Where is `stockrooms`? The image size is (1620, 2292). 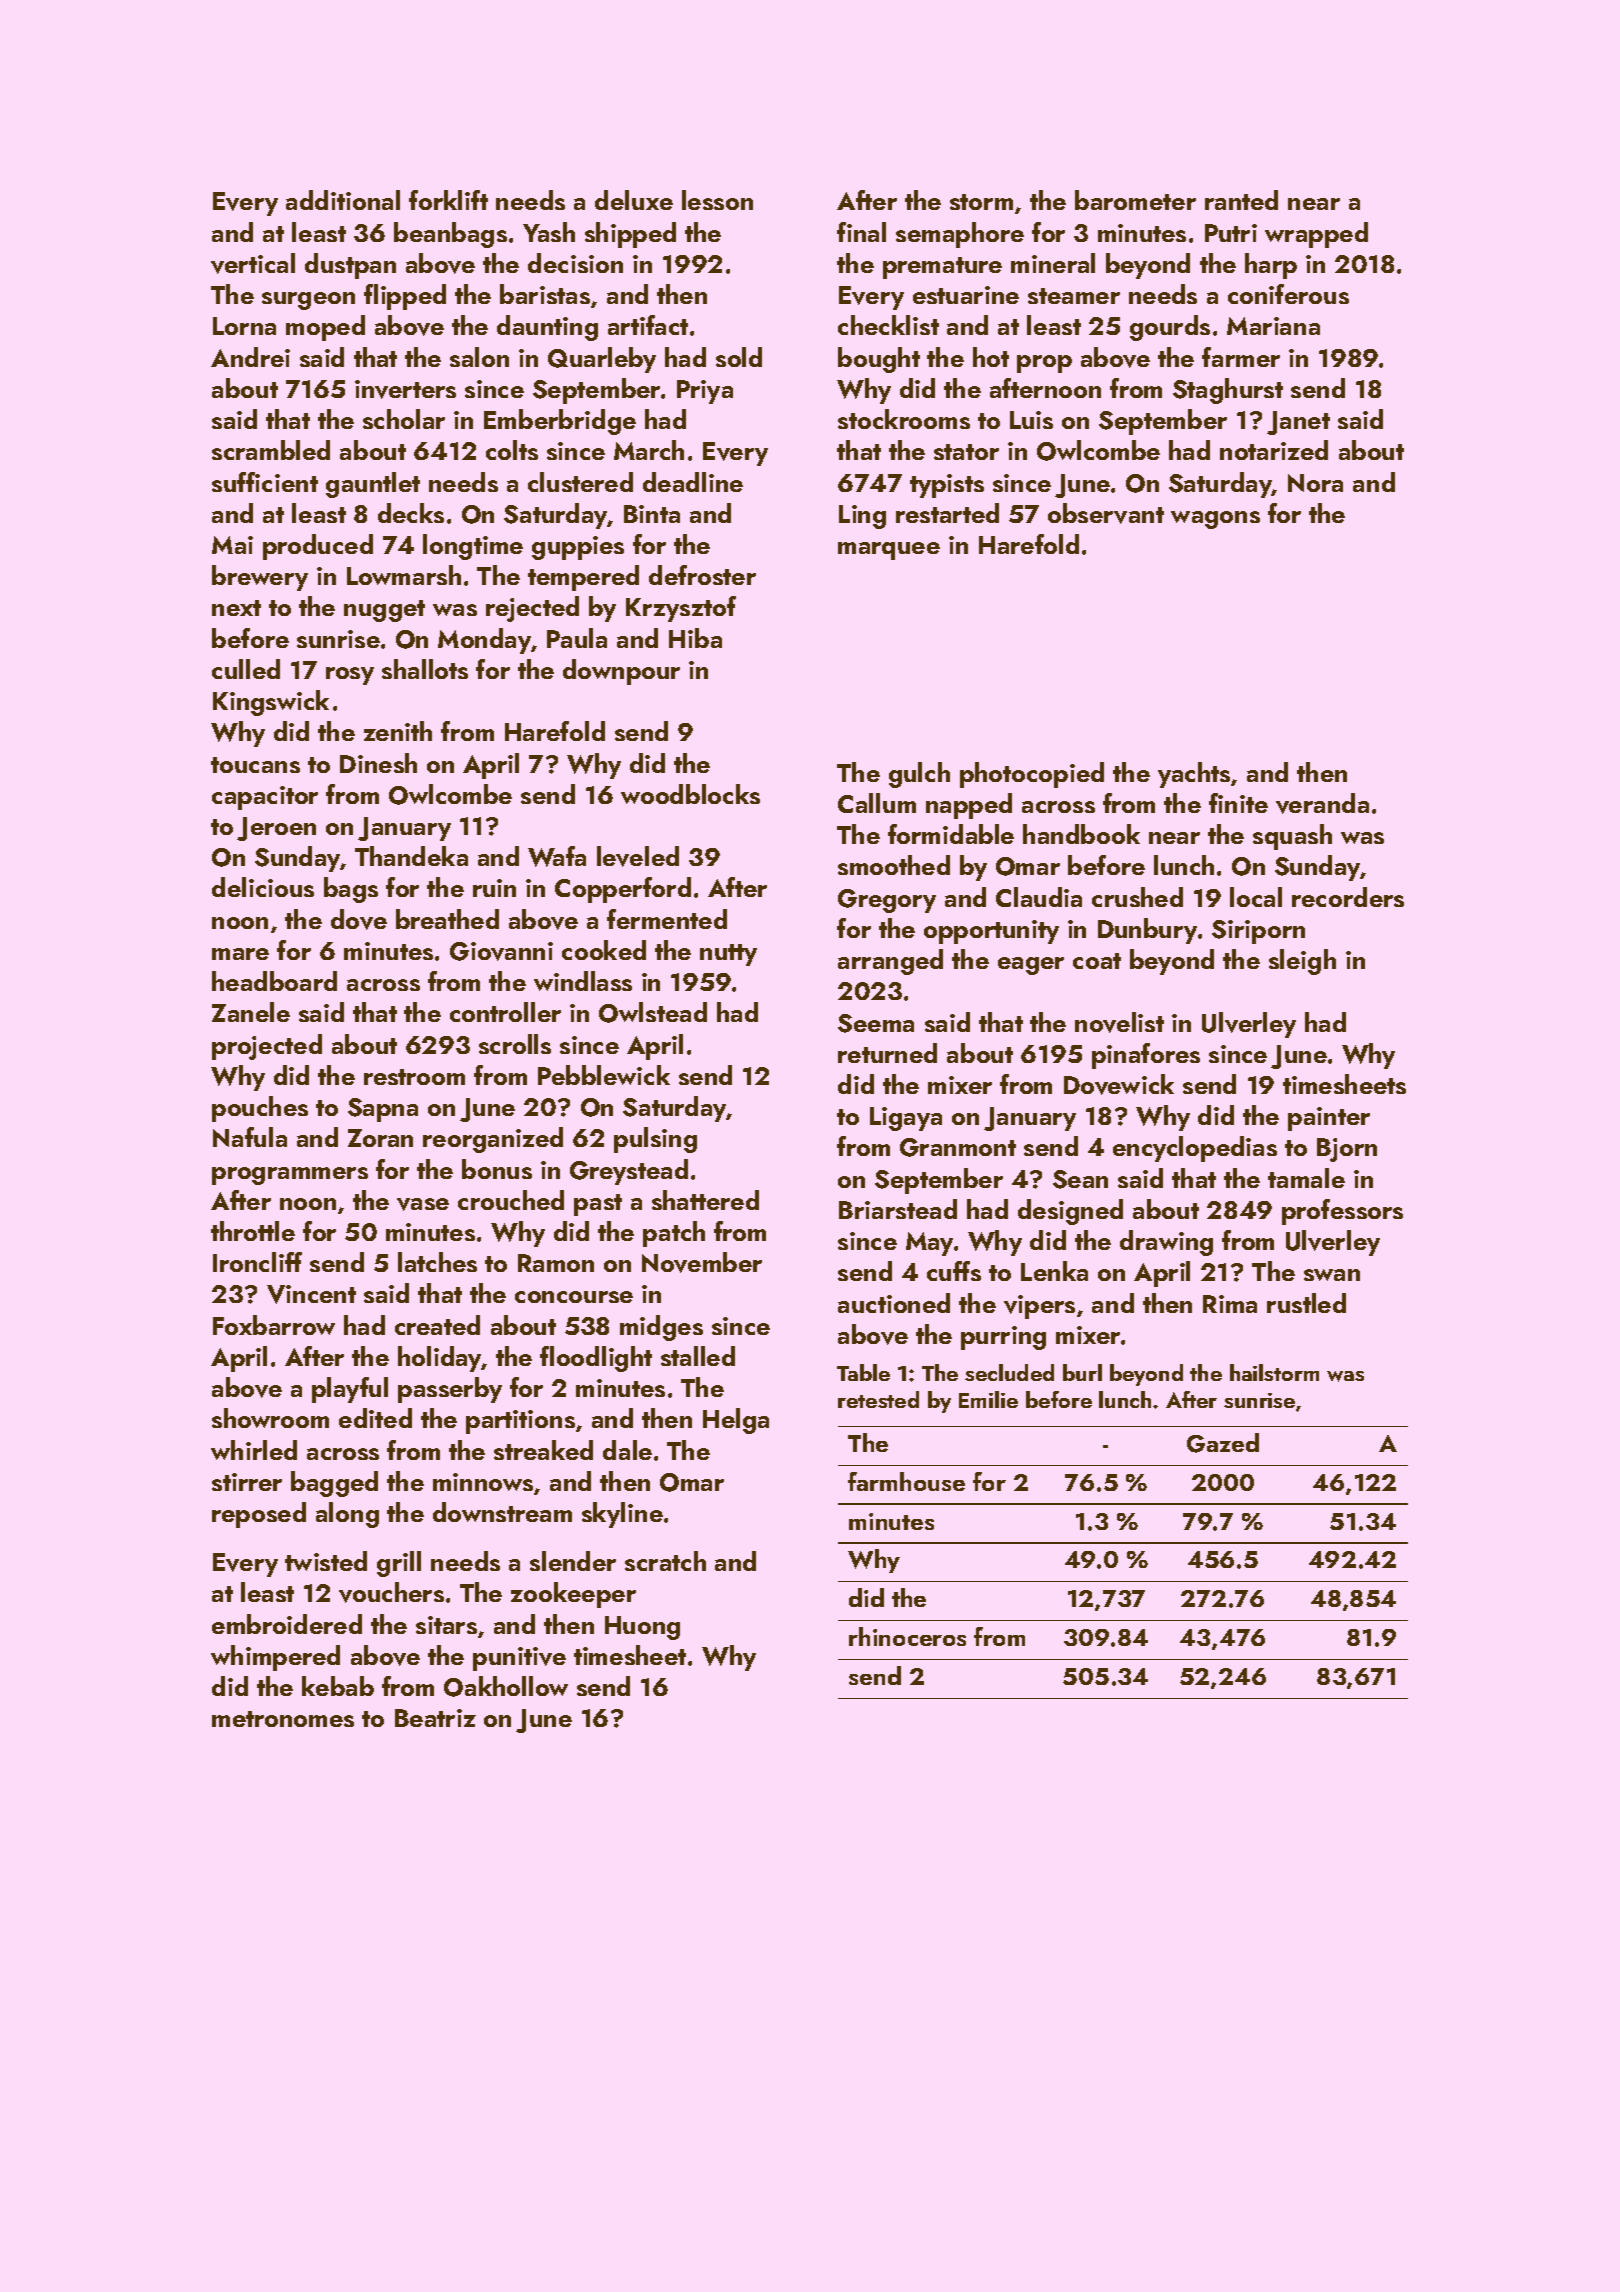
stockrooms is located at coordinates (904, 419).
